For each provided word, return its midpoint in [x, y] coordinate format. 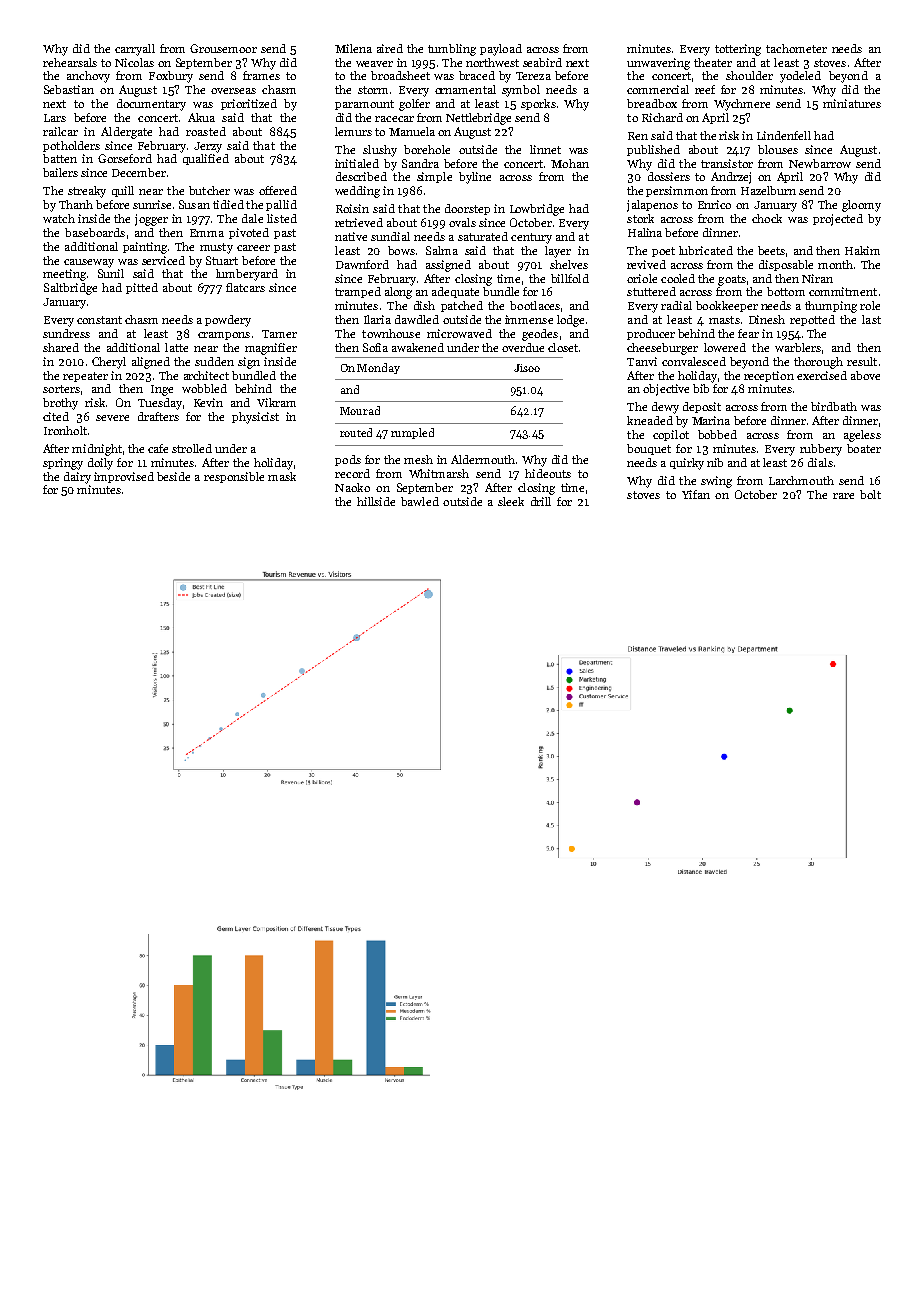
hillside [376, 501]
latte [176, 347]
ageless [862, 436]
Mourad [360, 410]
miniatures [852, 103]
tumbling [452, 50]
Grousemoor [223, 48]
